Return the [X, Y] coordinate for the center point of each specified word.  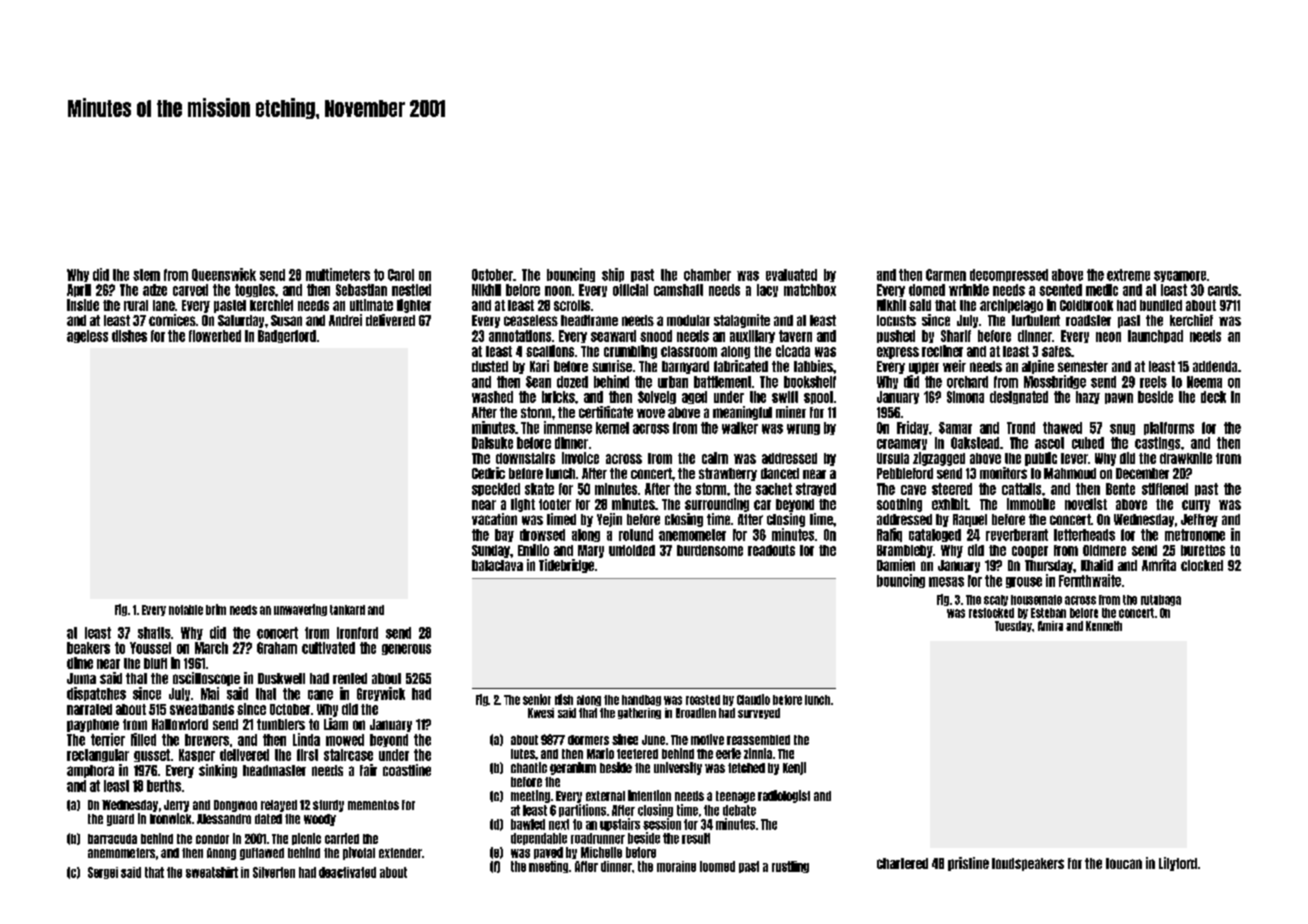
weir [954, 366]
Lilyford [1178, 864]
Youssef [150, 648]
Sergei [103, 873]
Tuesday [1013, 626]
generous [406, 649]
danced [780, 473]
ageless [87, 336]
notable [186, 610]
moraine [676, 866]
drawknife [1186, 458]
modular [688, 320]
